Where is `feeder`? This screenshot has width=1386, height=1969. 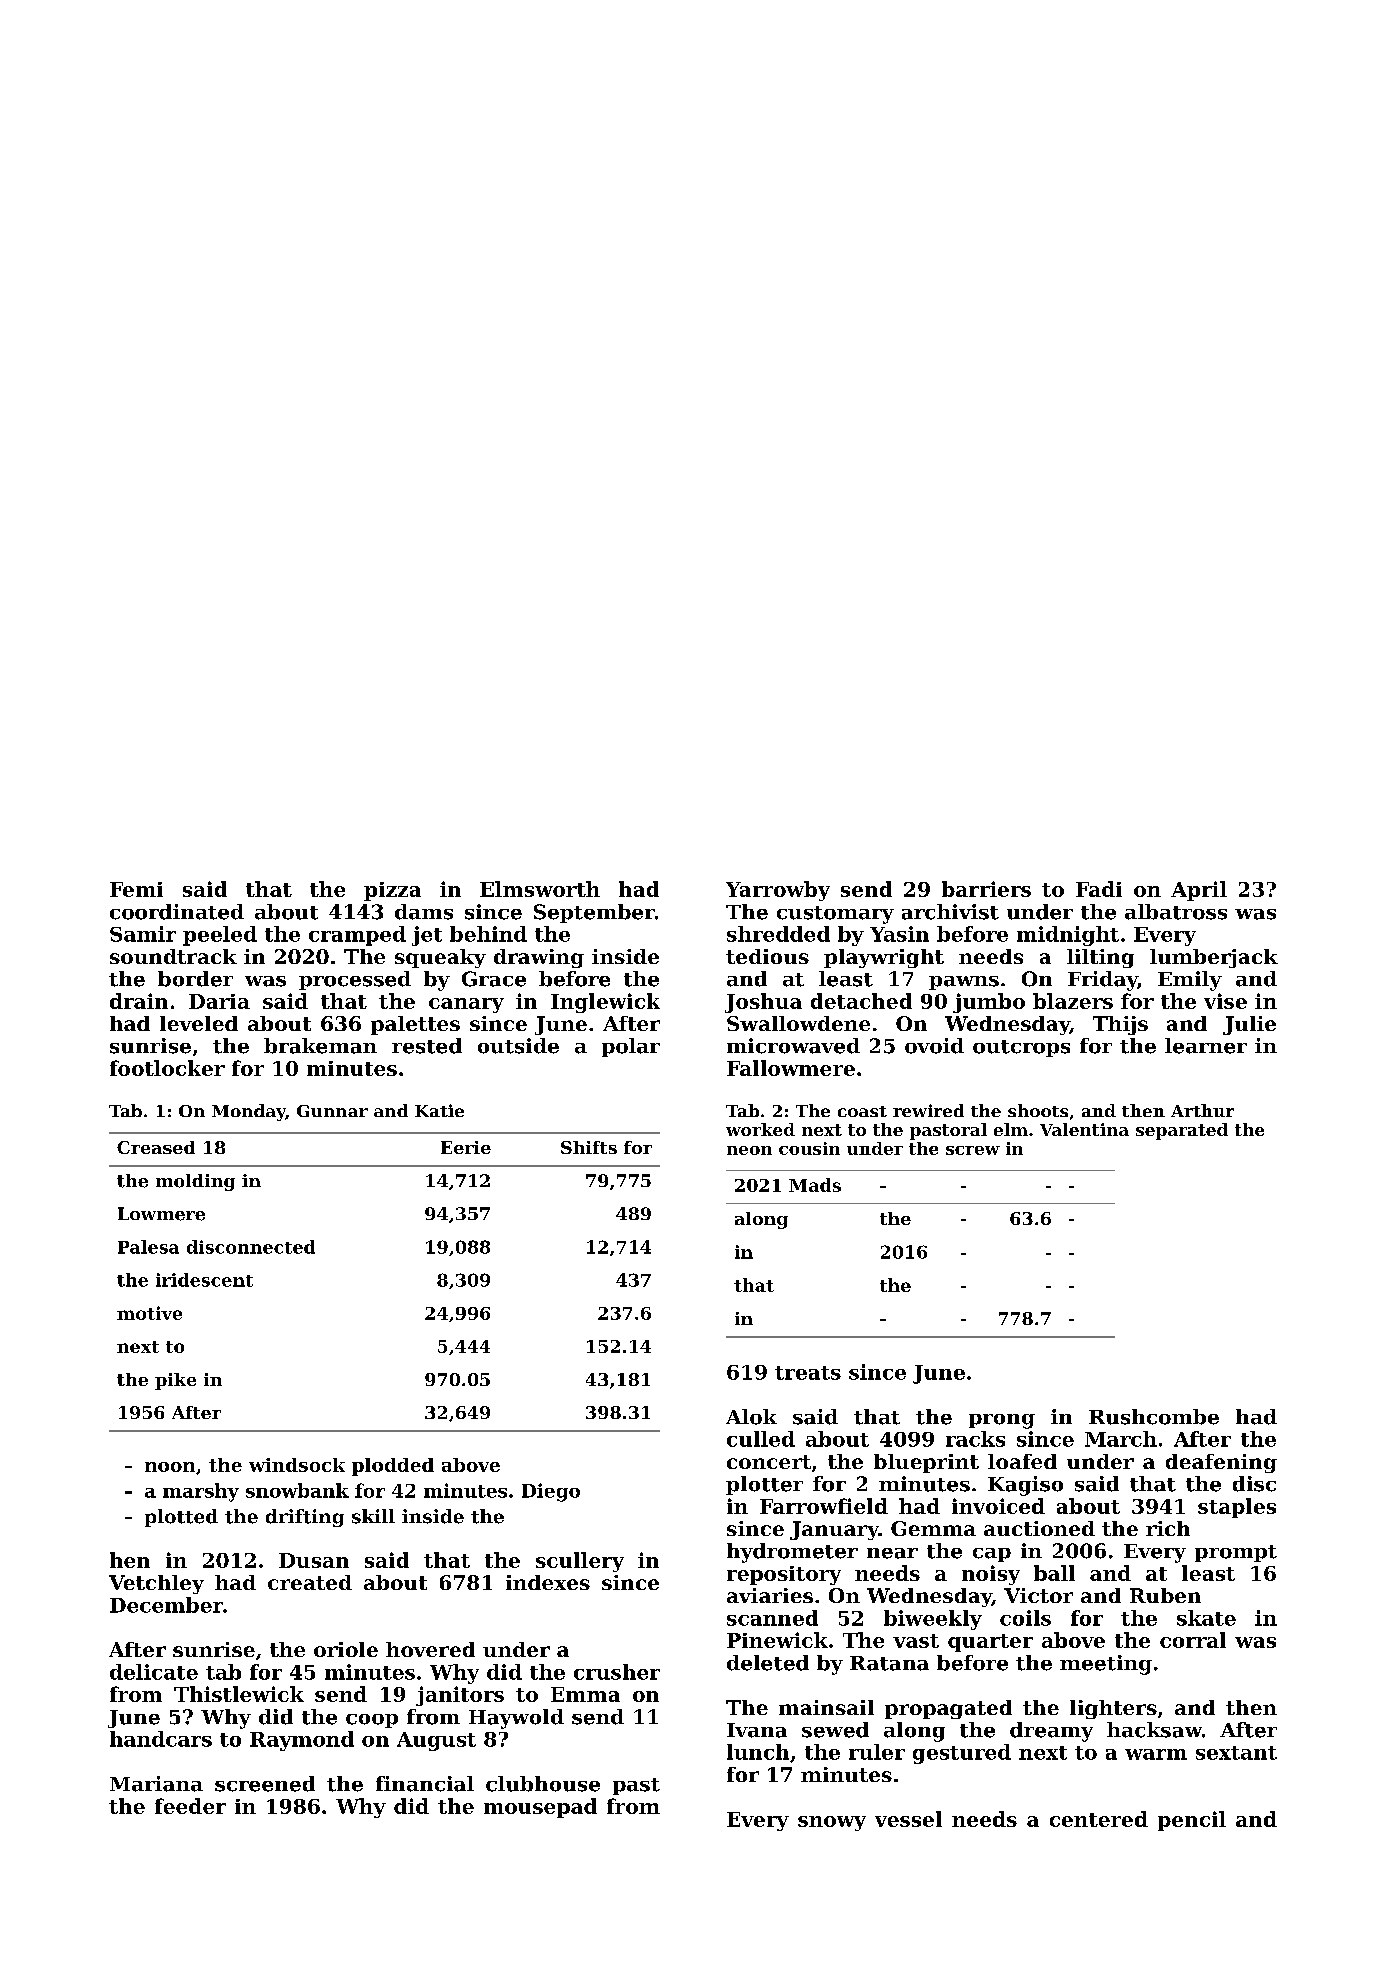 feeder is located at coordinates (190, 1806).
